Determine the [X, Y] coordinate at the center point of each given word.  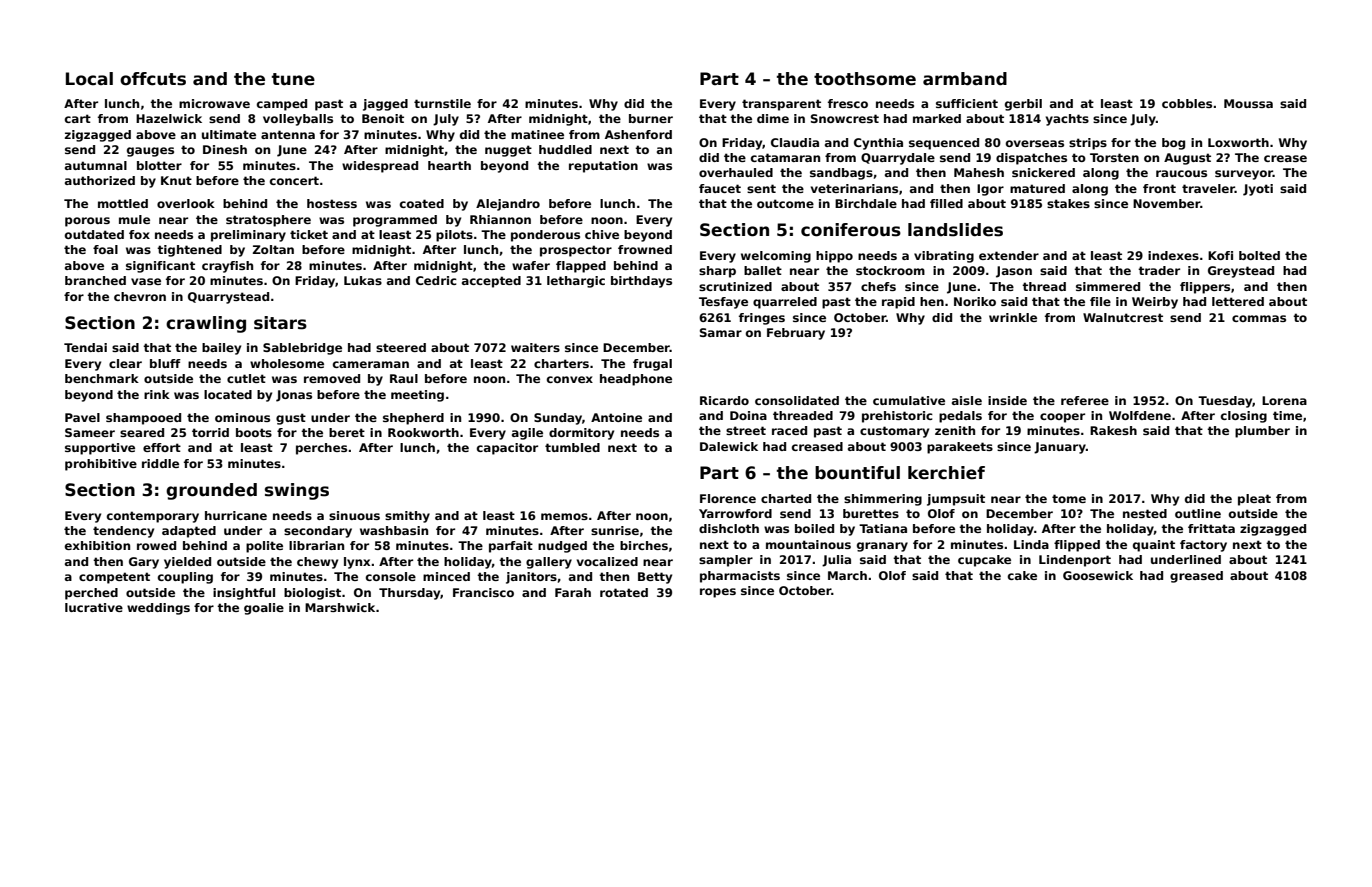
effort [162, 447]
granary [882, 547]
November [1167, 203]
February [796, 334]
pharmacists [740, 577]
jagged [385, 105]
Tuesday [1225, 402]
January [1060, 448]
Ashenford [638, 134]
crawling [206, 324]
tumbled [572, 447]
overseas [1035, 143]
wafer [531, 265]
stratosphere [268, 221]
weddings [158, 609]
